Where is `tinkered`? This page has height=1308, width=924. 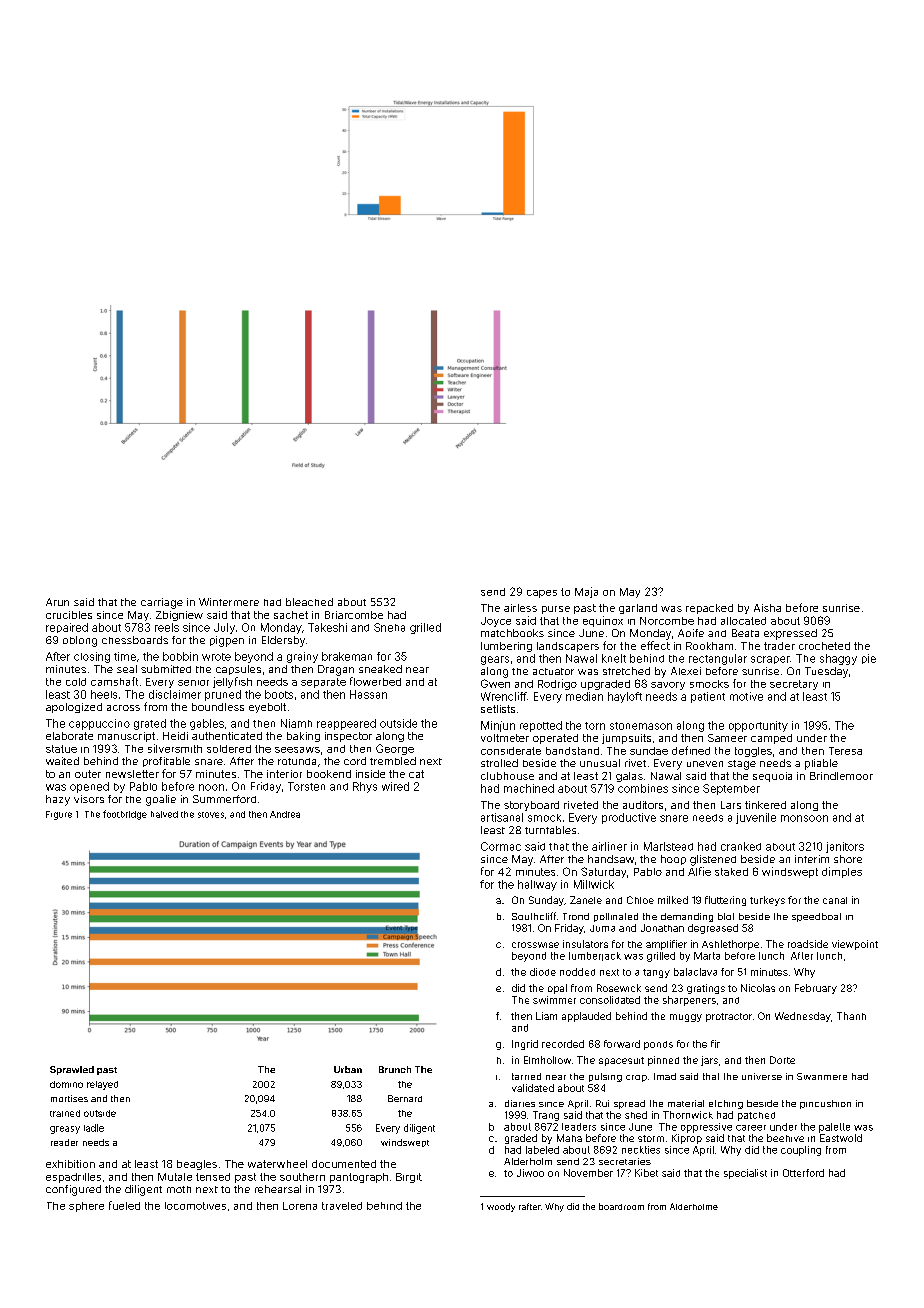 tinkered is located at coordinates (765, 805).
